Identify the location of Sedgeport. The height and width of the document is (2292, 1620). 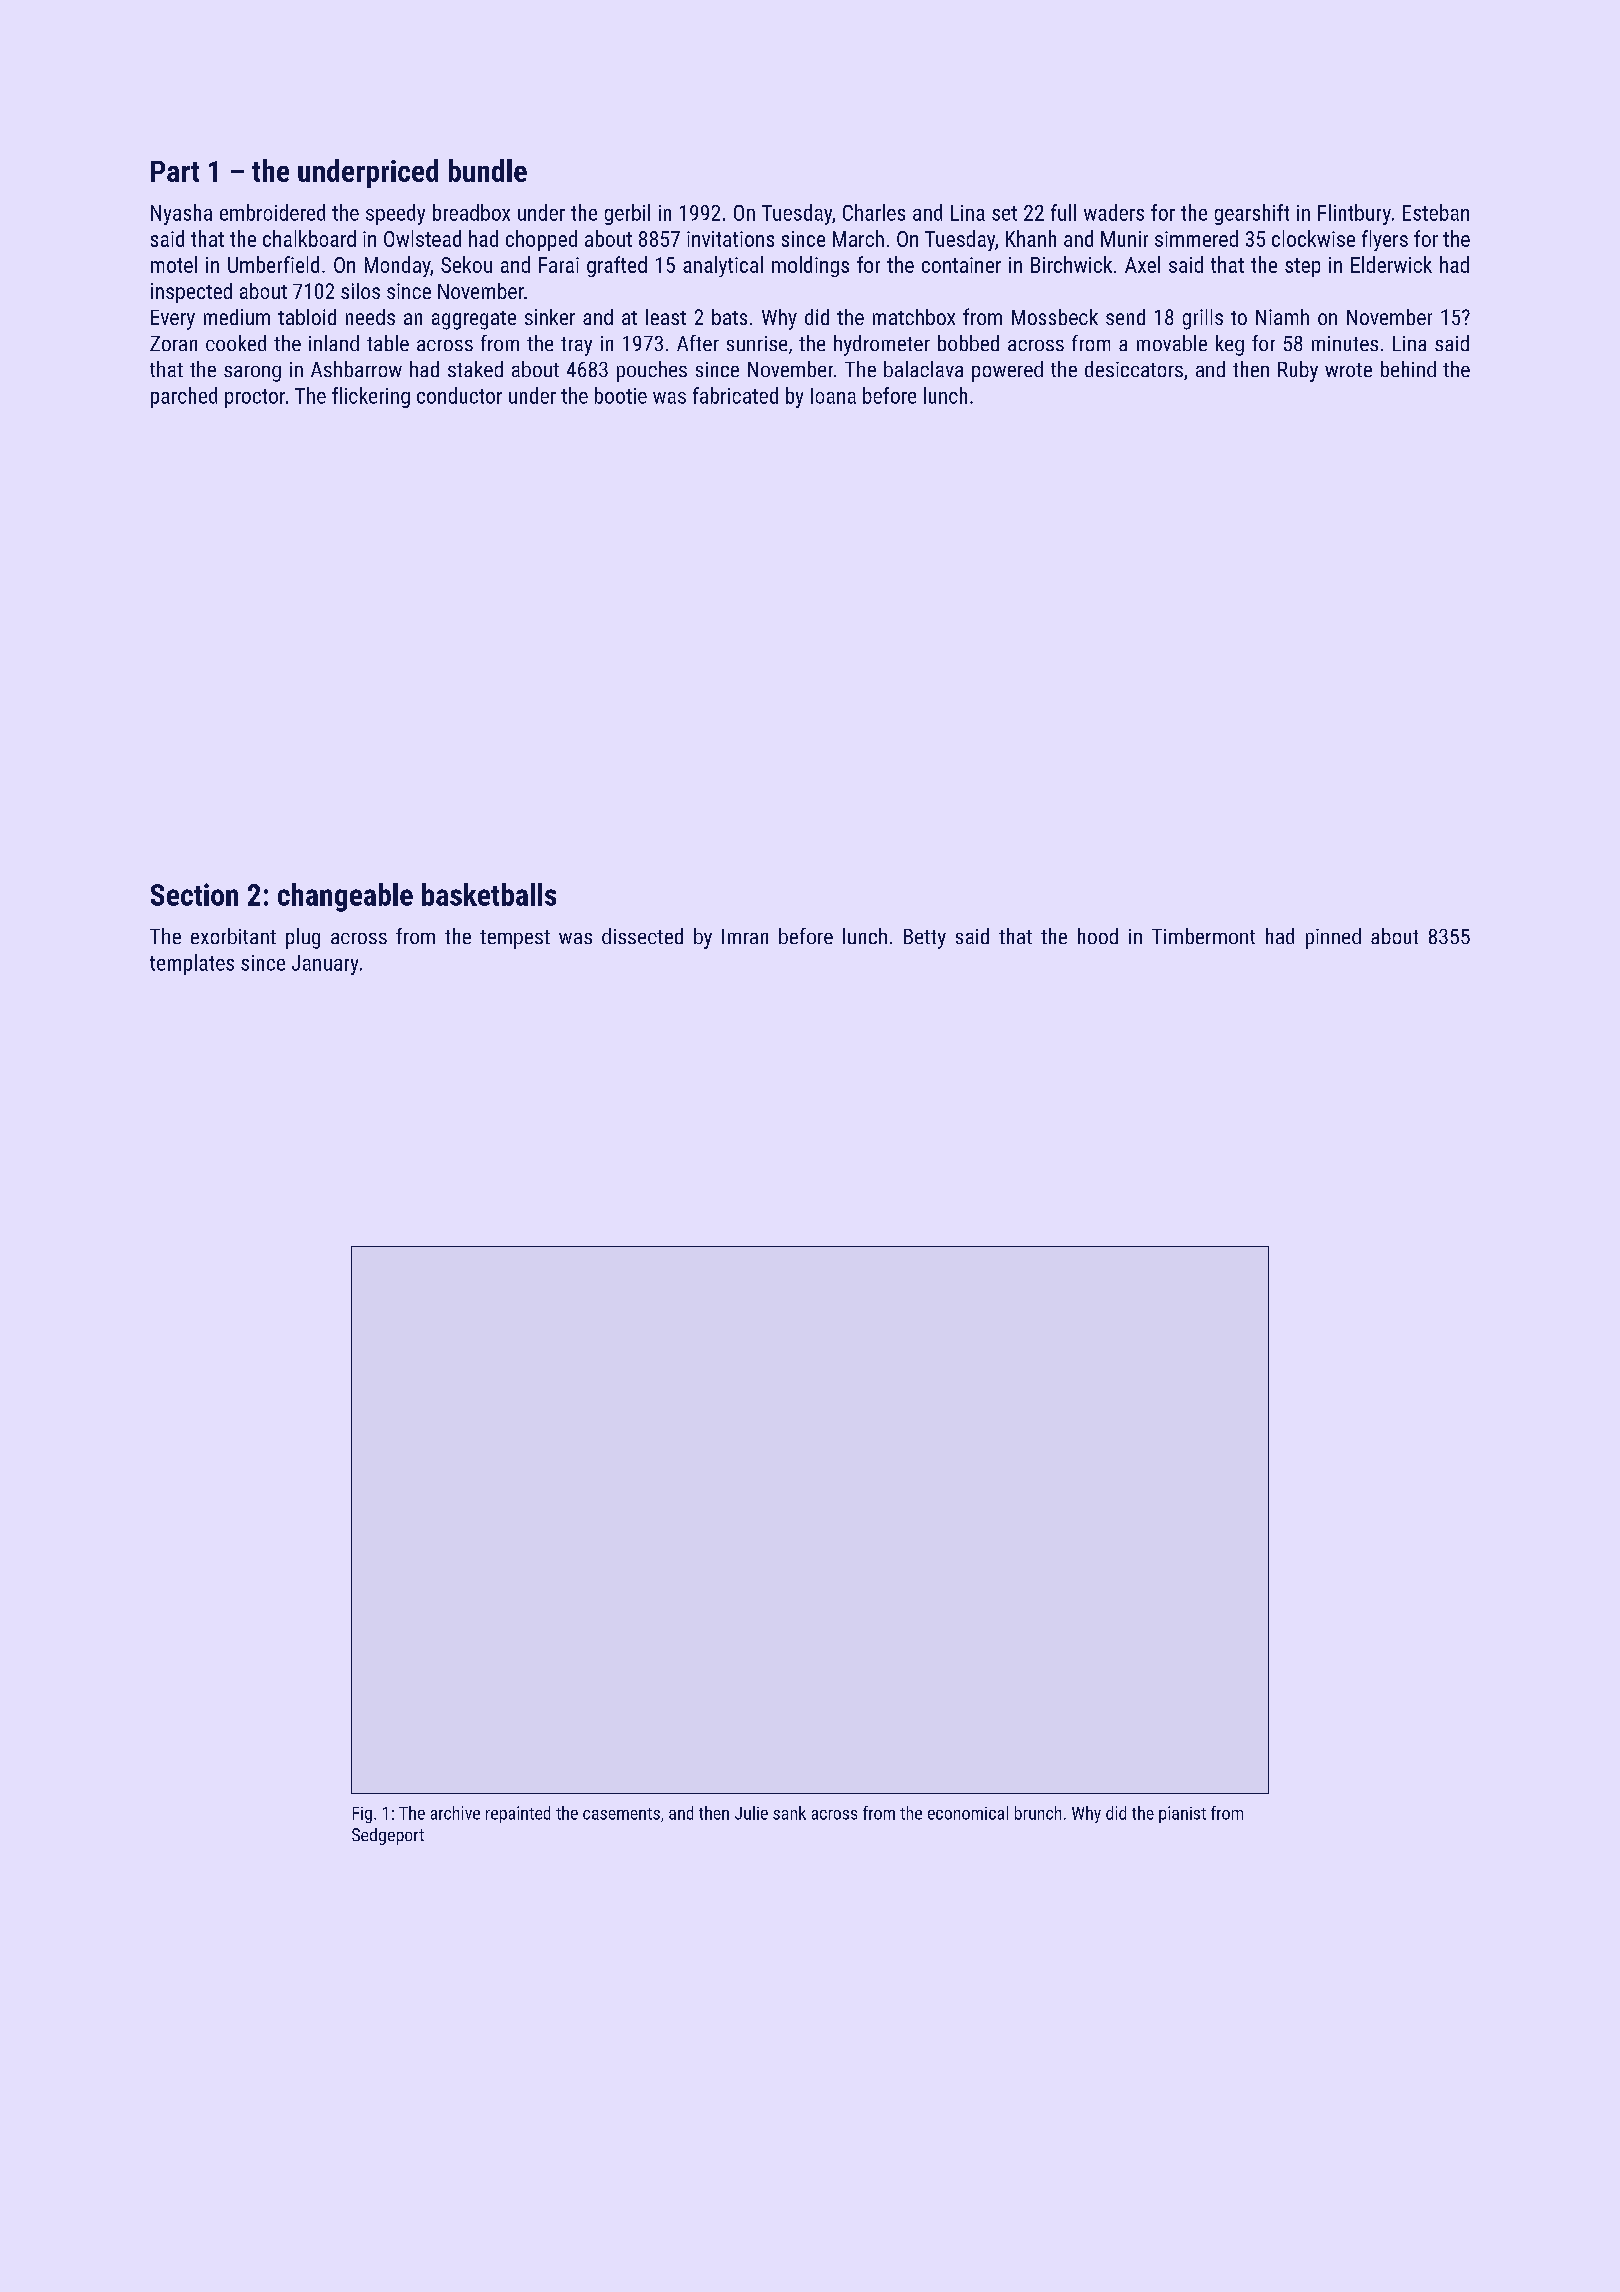
(388, 1836).
